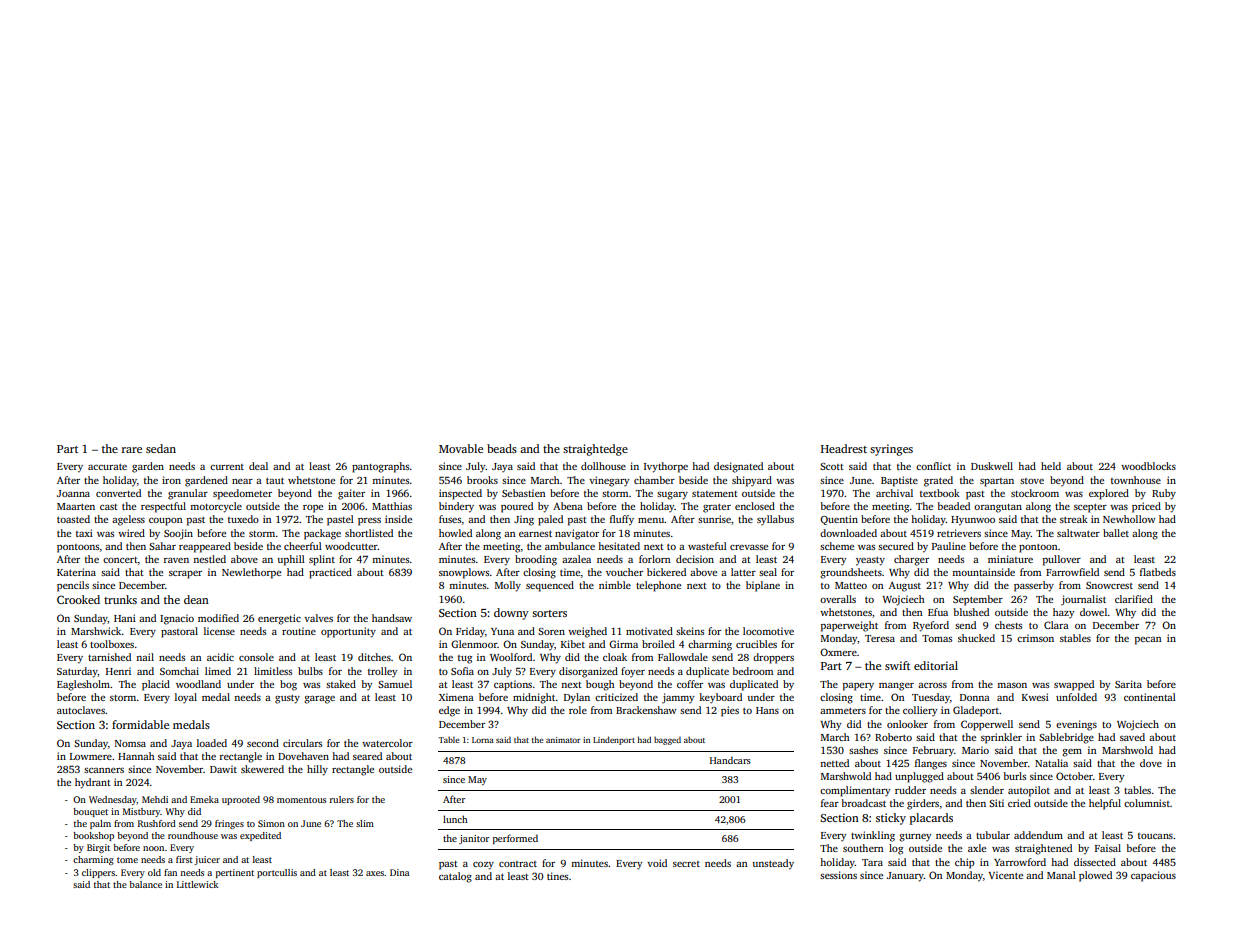  Describe the element at coordinates (513, 685) in the screenshot. I see `captions` at that location.
